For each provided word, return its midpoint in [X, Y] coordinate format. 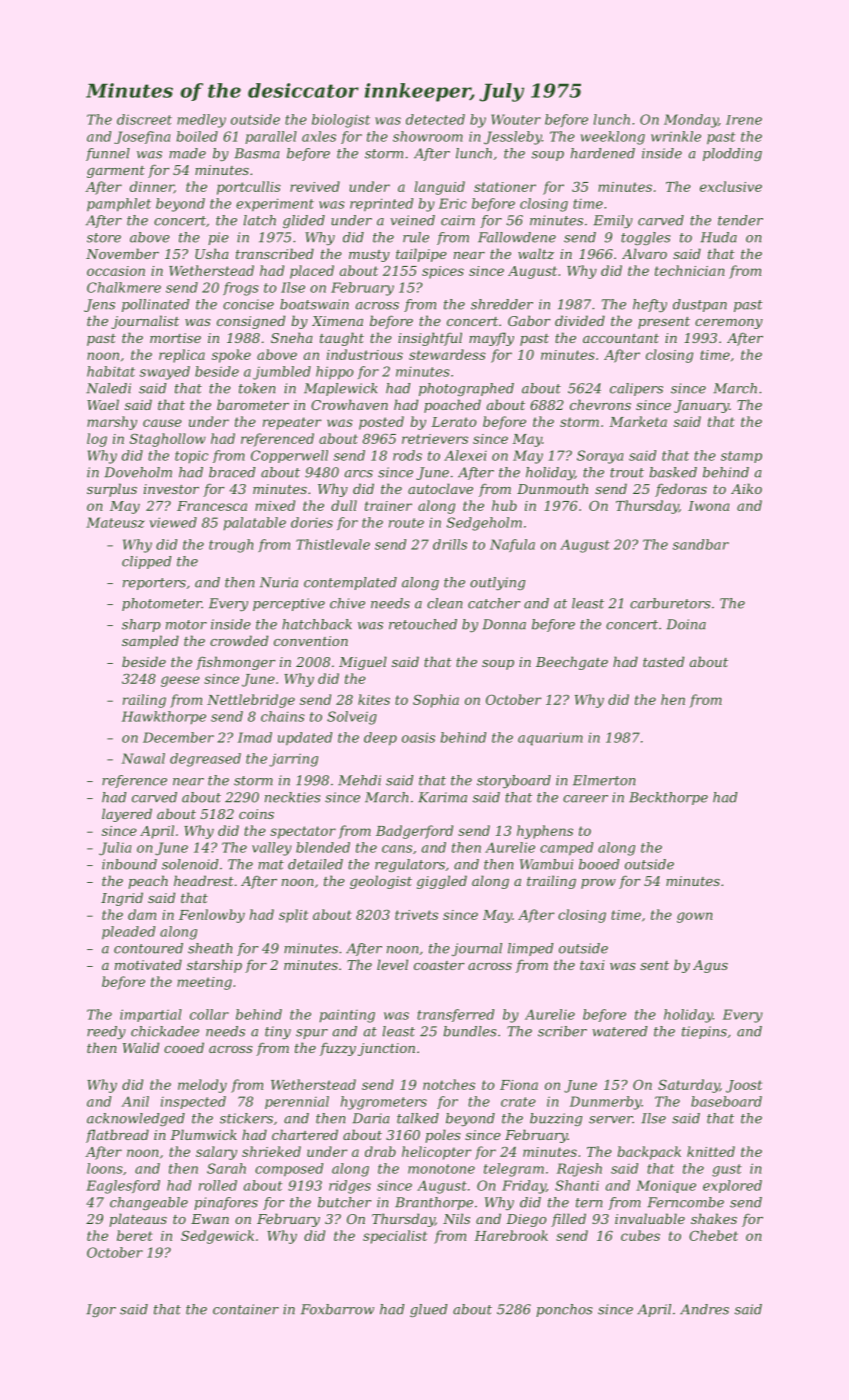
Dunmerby [605, 1103]
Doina [686, 624]
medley [201, 121]
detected [435, 119]
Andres [704, 1309]
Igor [101, 1310]
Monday [691, 121]
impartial [151, 1015]
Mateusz [115, 522]
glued [429, 1310]
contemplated [350, 583]
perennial [297, 1102]
